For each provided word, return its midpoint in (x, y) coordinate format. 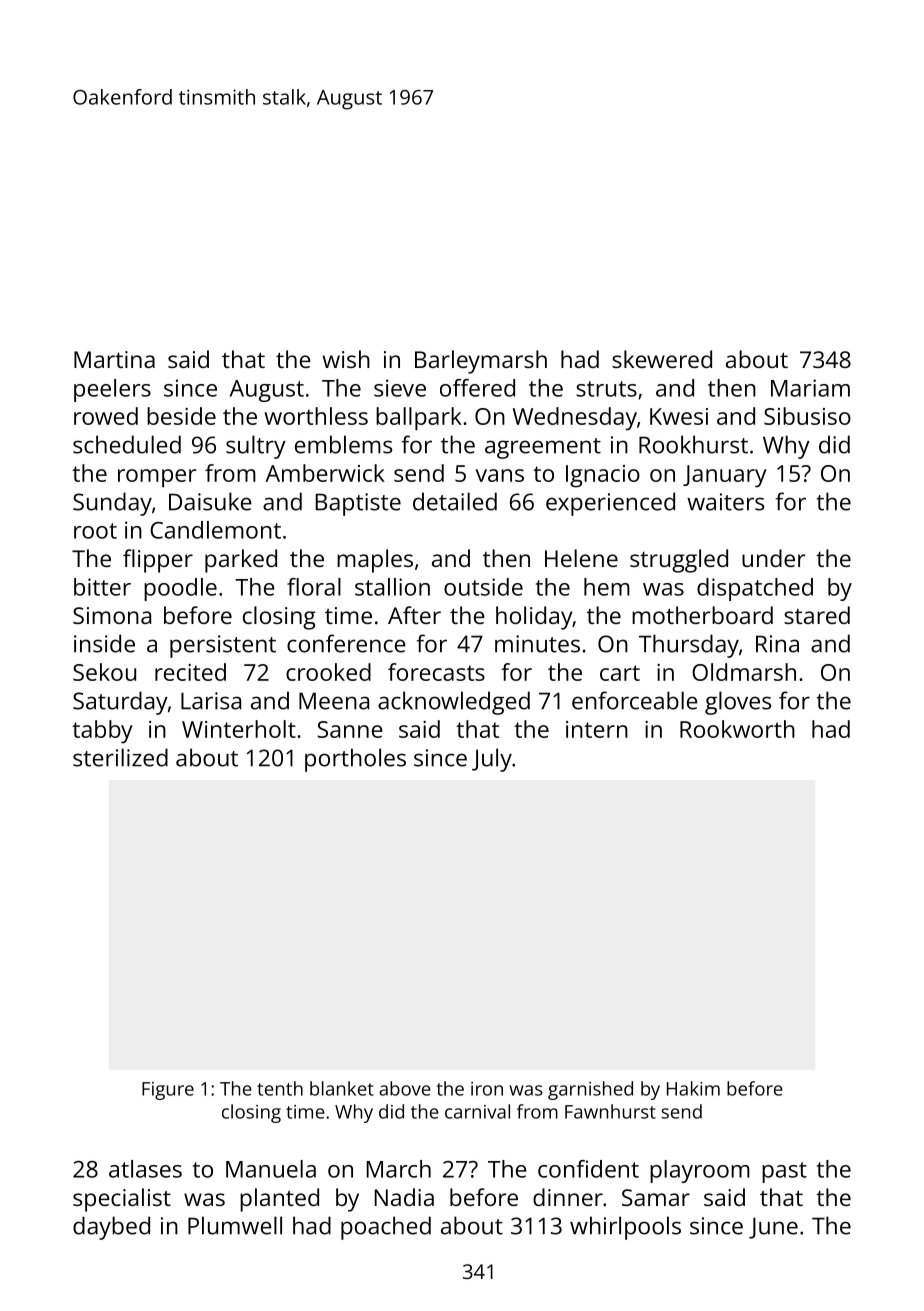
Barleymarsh (481, 362)
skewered (662, 359)
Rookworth (737, 729)
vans (500, 475)
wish (346, 359)
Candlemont (215, 530)
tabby (102, 732)
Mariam (810, 388)
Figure (168, 1091)
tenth (280, 1088)
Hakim (693, 1088)
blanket (342, 1088)
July (492, 760)
